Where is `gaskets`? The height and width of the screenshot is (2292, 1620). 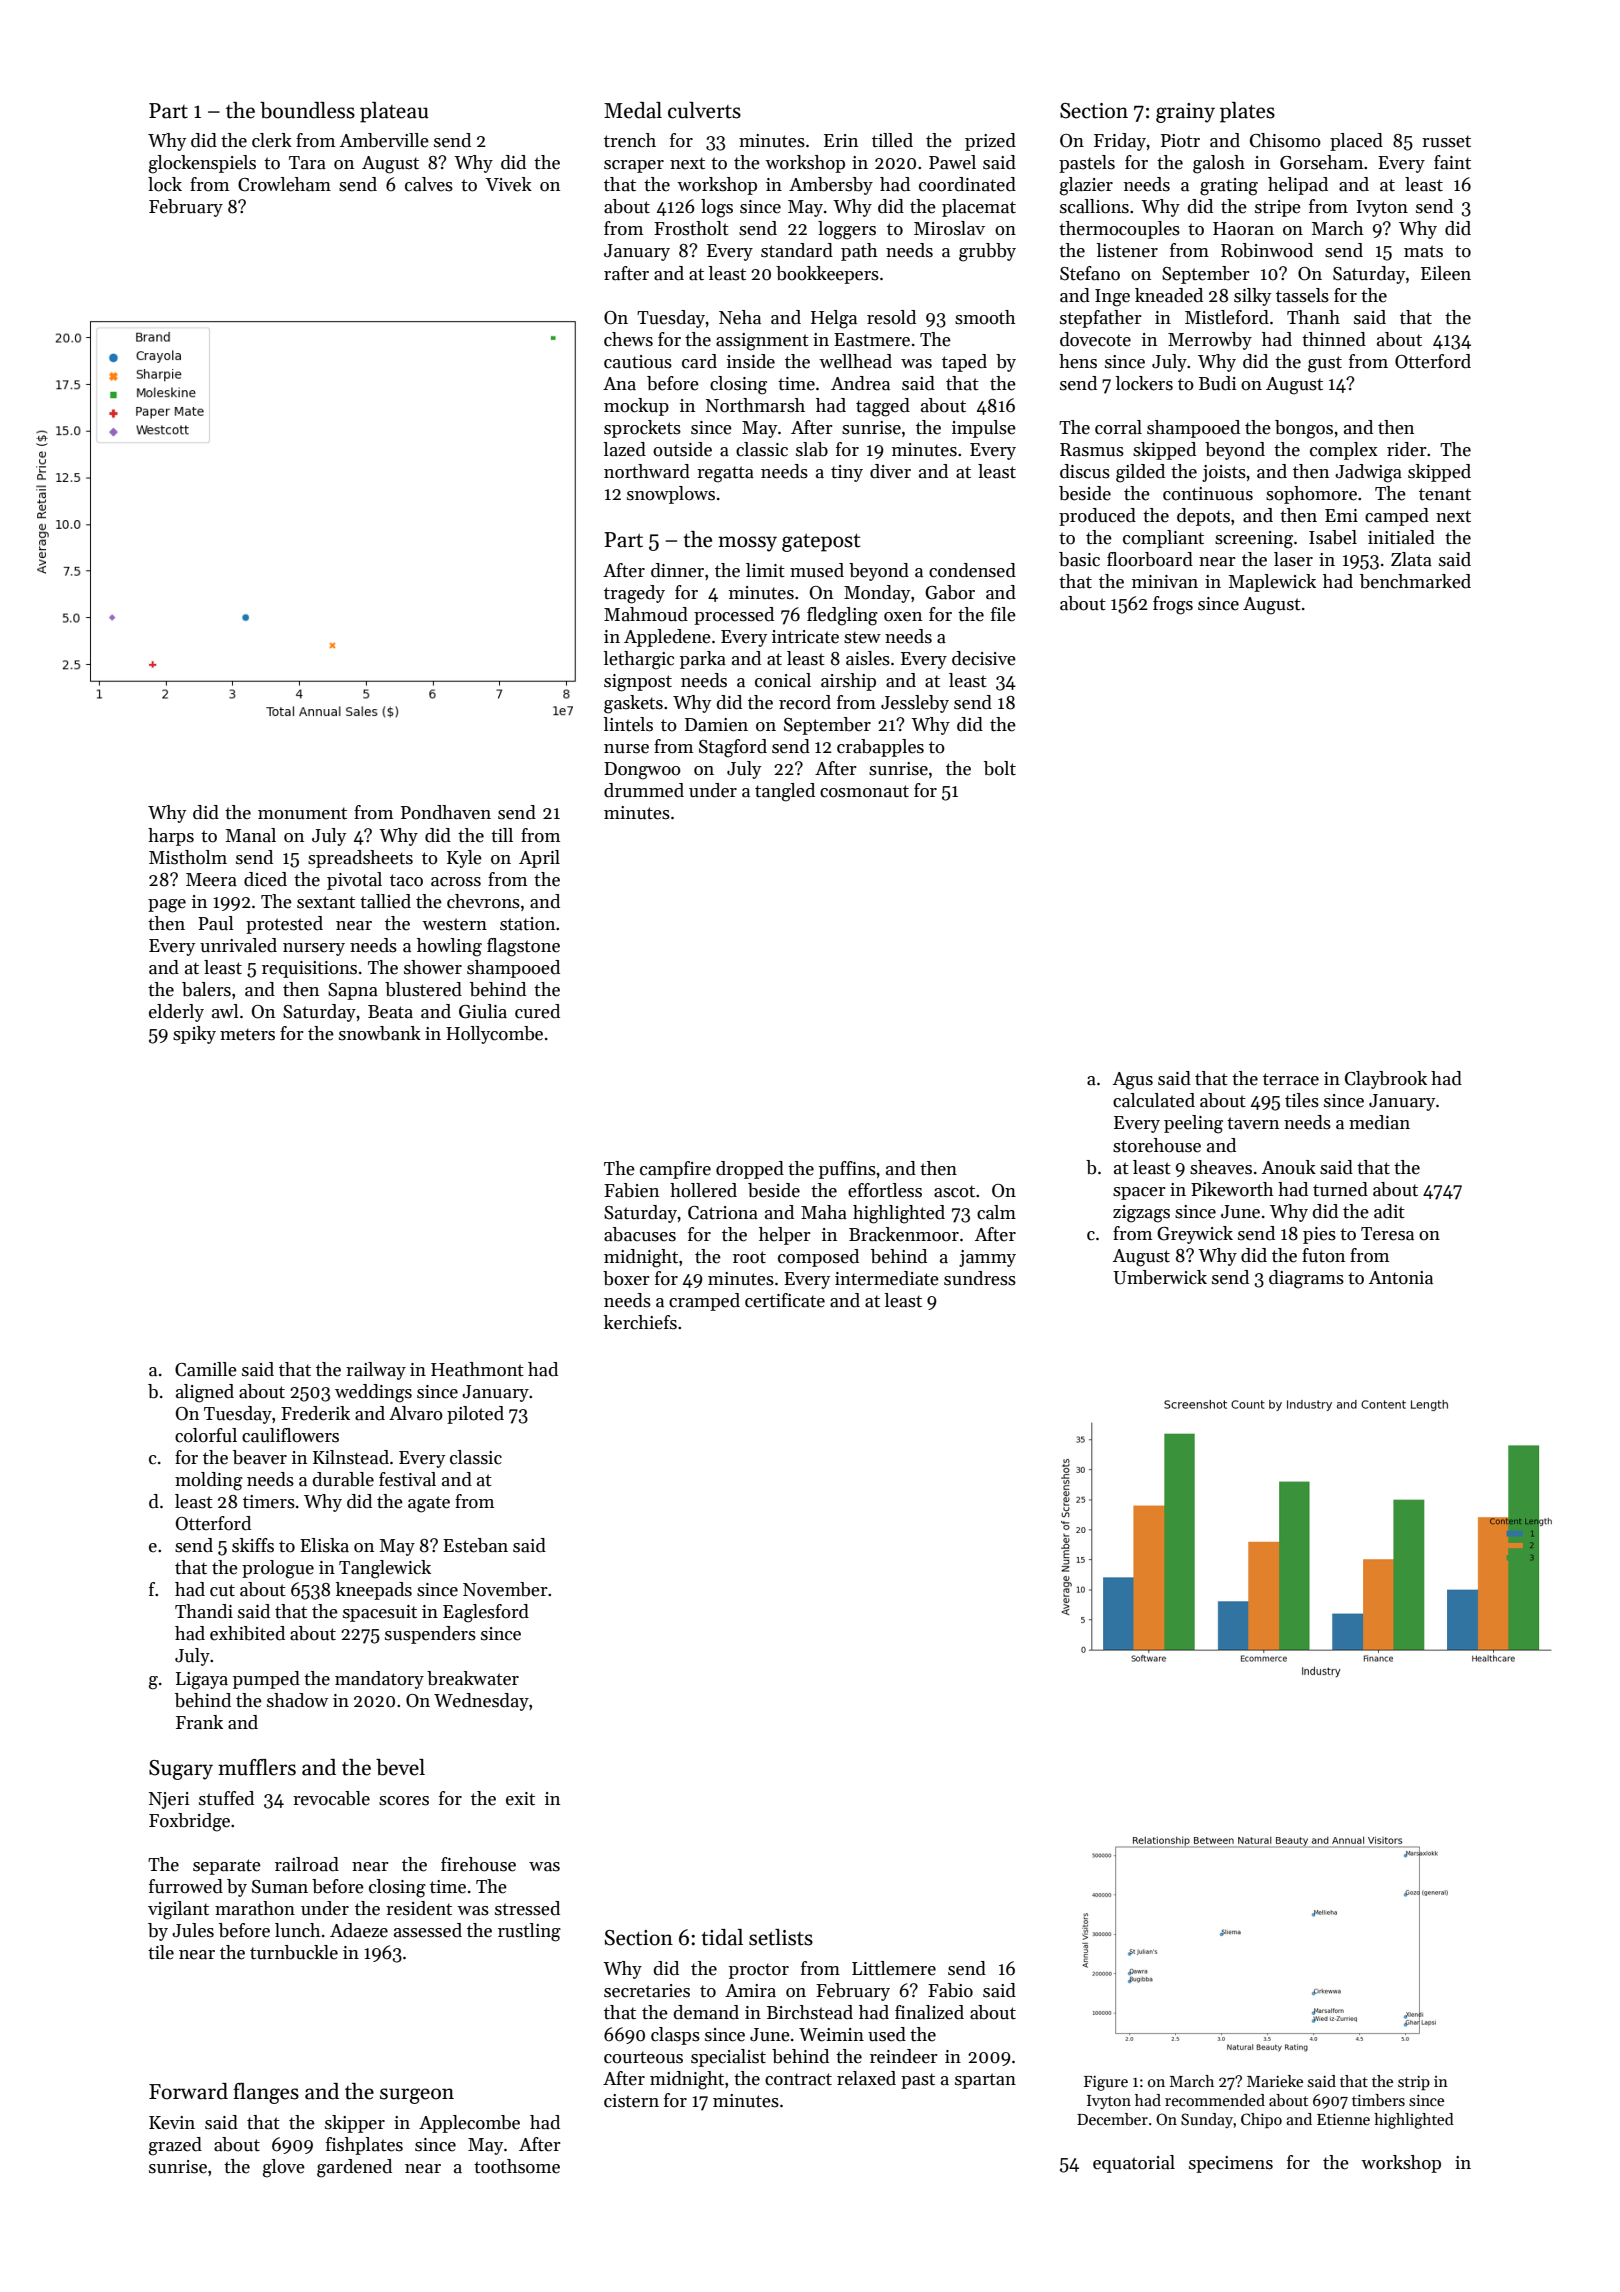 gaskets is located at coordinates (633, 704).
